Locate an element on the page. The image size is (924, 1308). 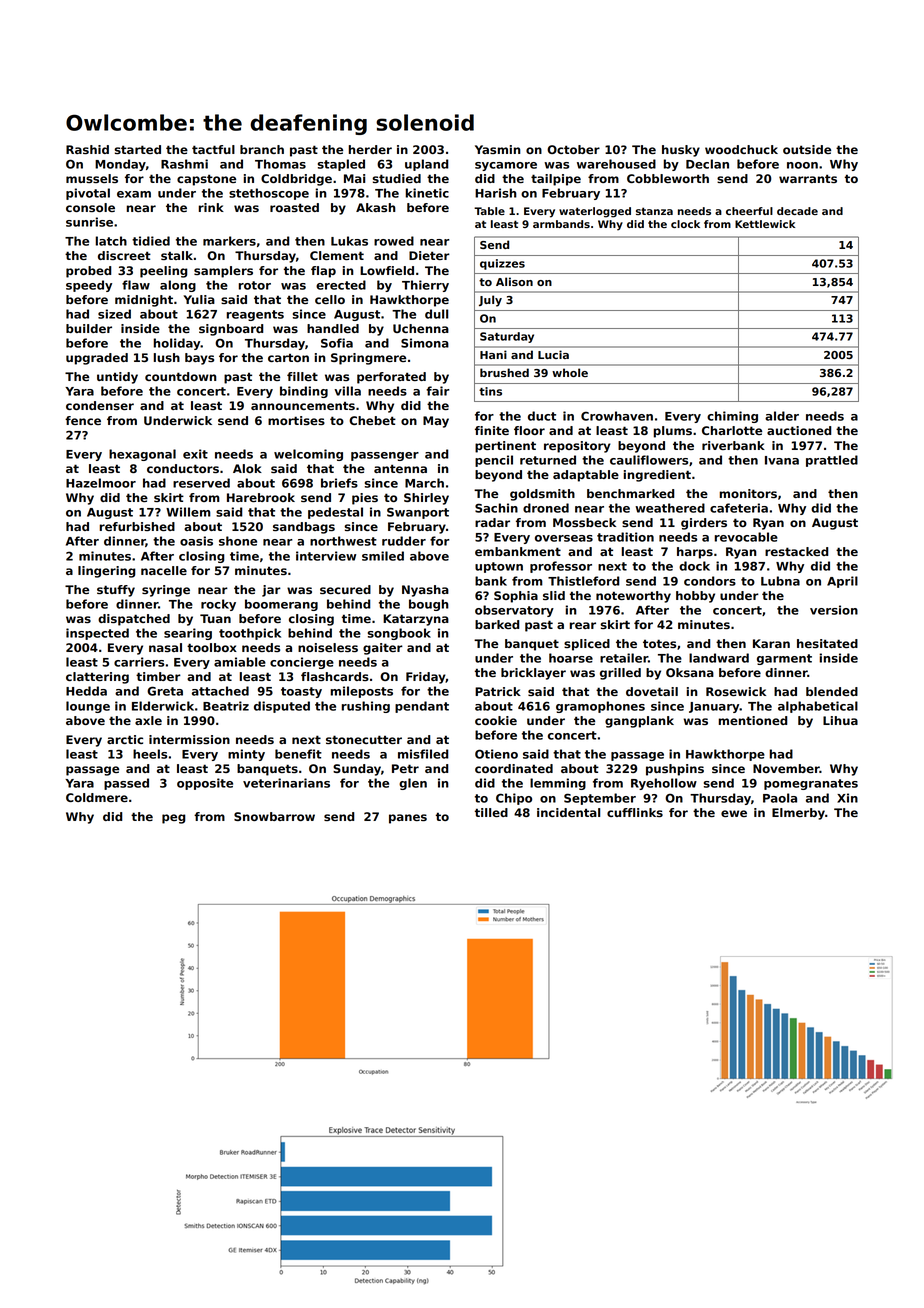
tactful is located at coordinates (213, 149).
